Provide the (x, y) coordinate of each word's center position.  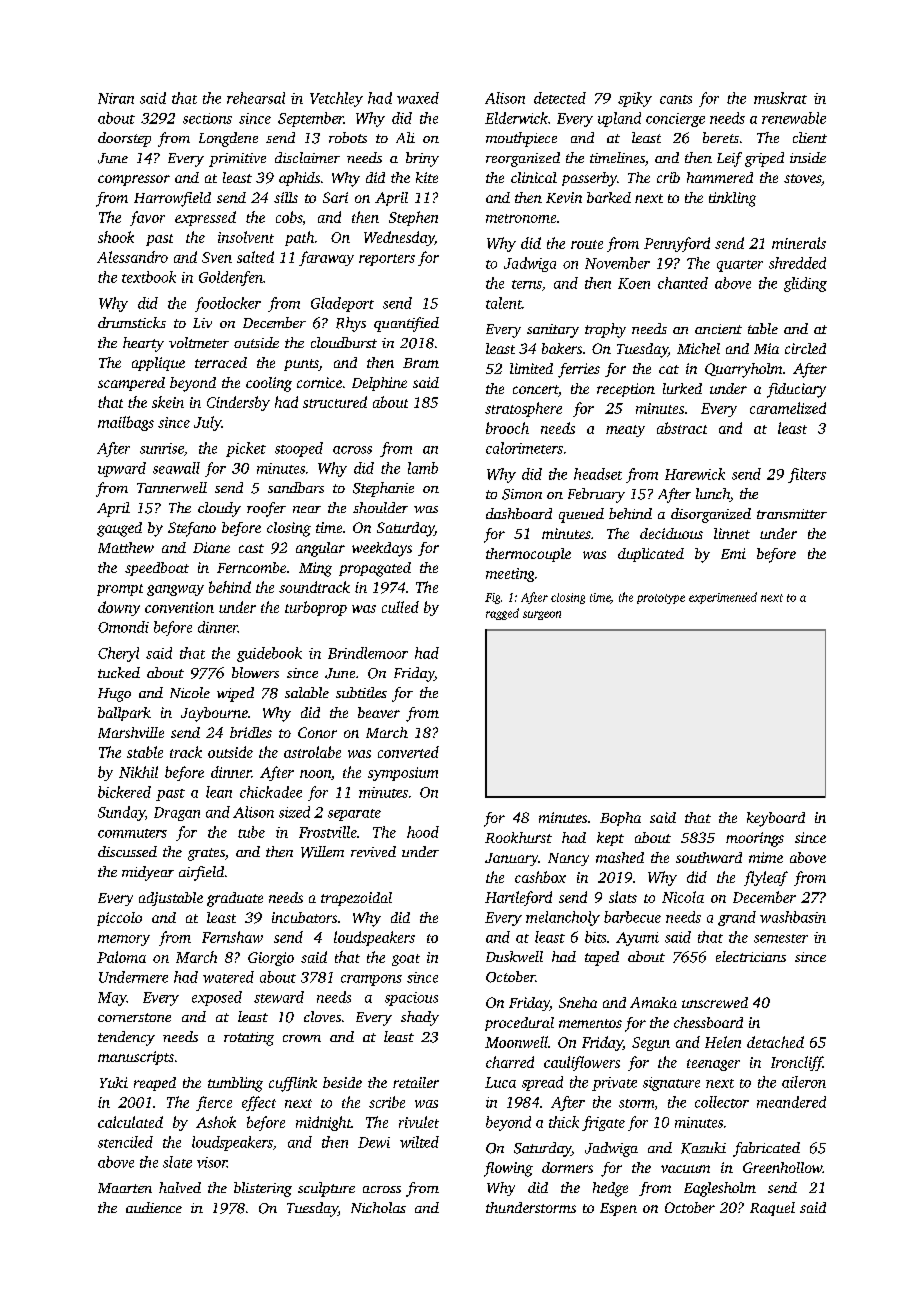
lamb (423, 468)
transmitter (792, 514)
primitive (237, 160)
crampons (371, 980)
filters (807, 475)
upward (122, 469)
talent (504, 303)
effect (259, 1103)
